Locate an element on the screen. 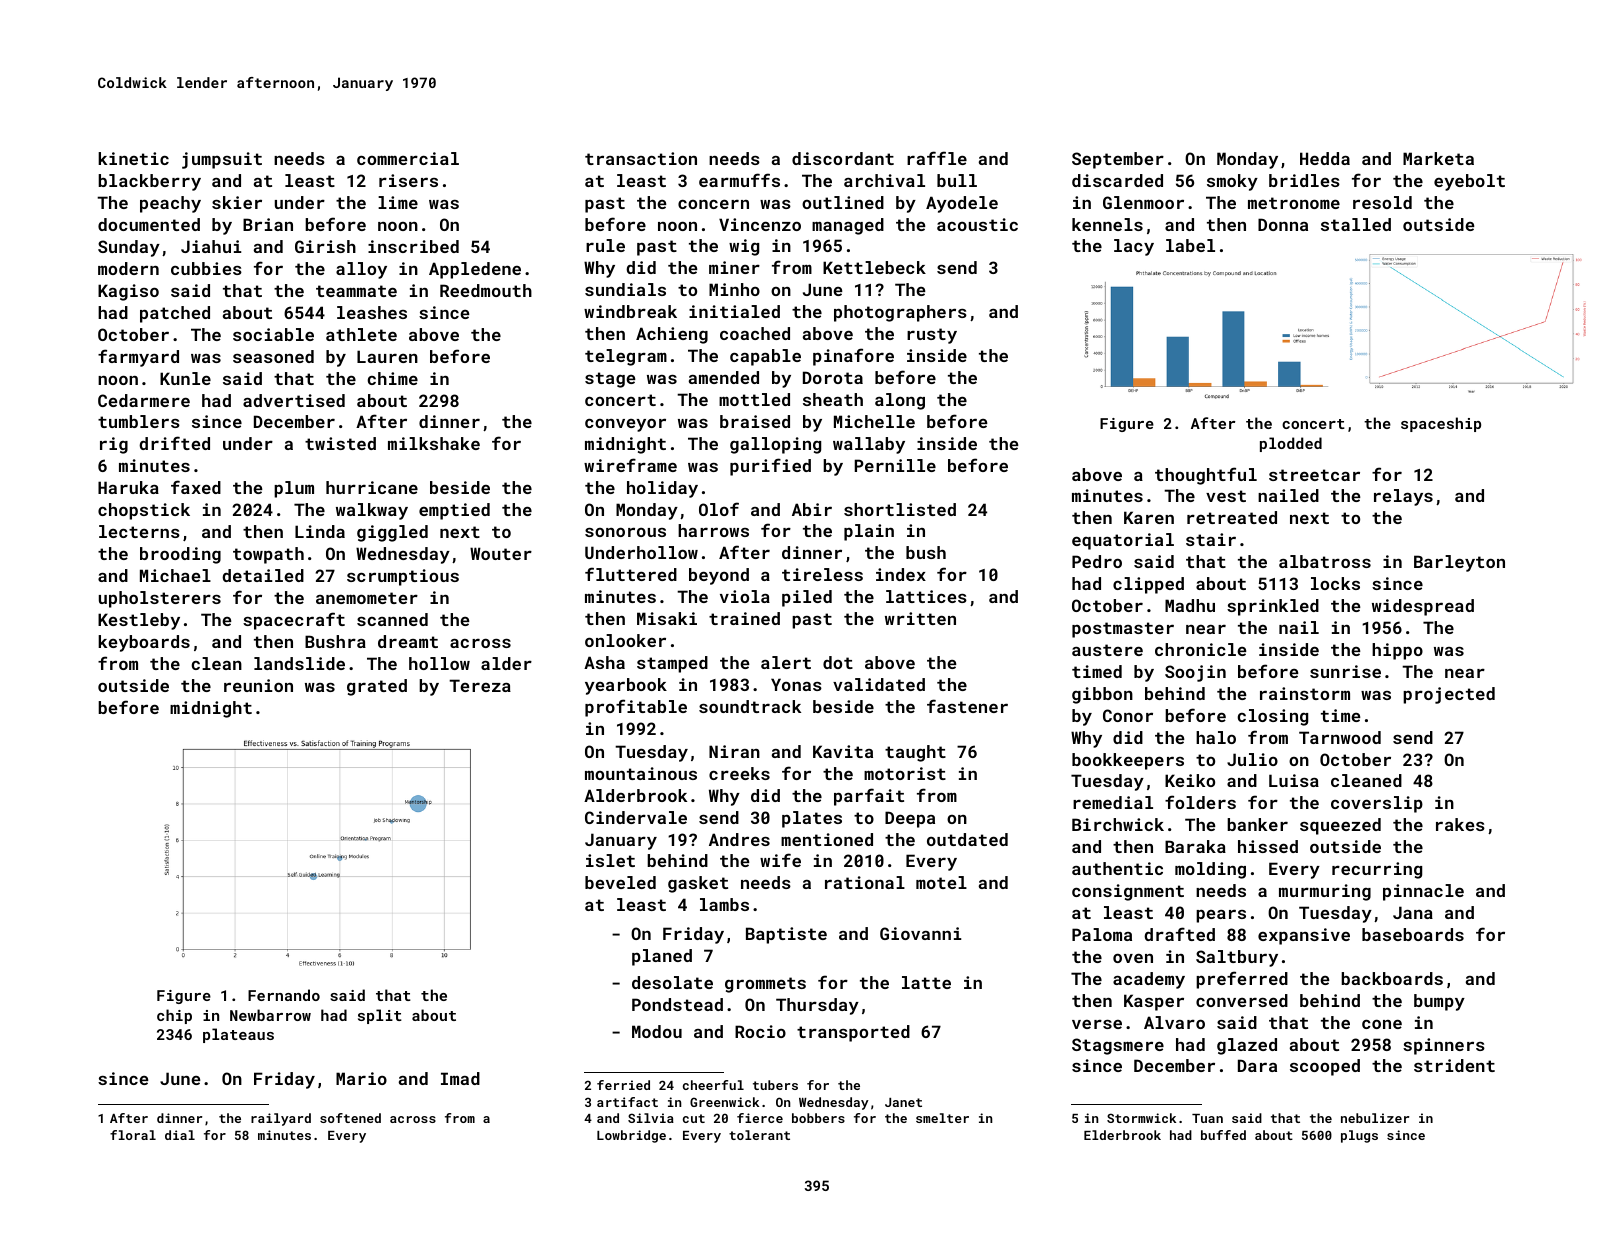 This screenshot has width=1608, height=1243. Girish is located at coordinates (325, 246).
